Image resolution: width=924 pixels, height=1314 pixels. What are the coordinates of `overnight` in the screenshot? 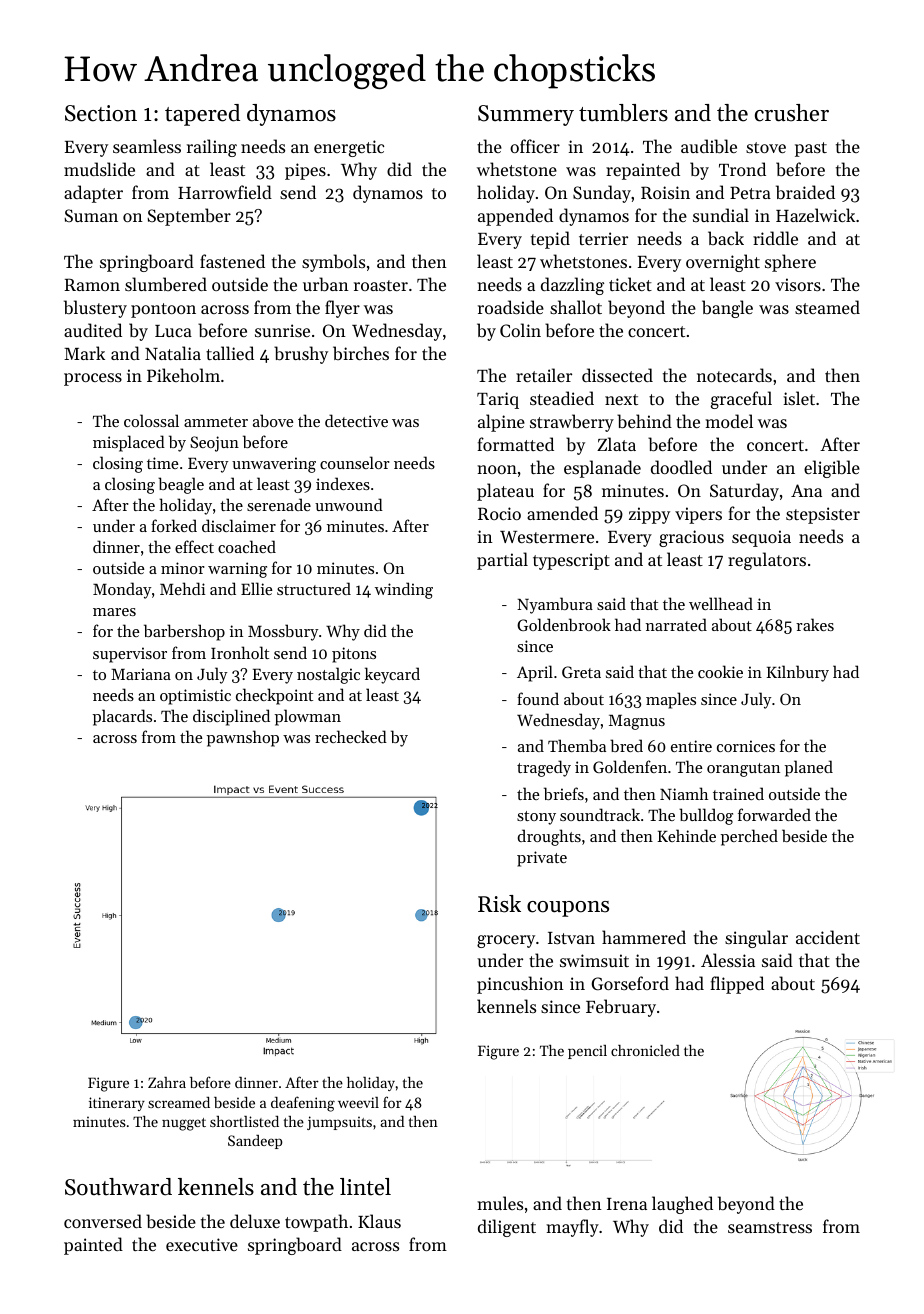 It's located at (723, 263).
